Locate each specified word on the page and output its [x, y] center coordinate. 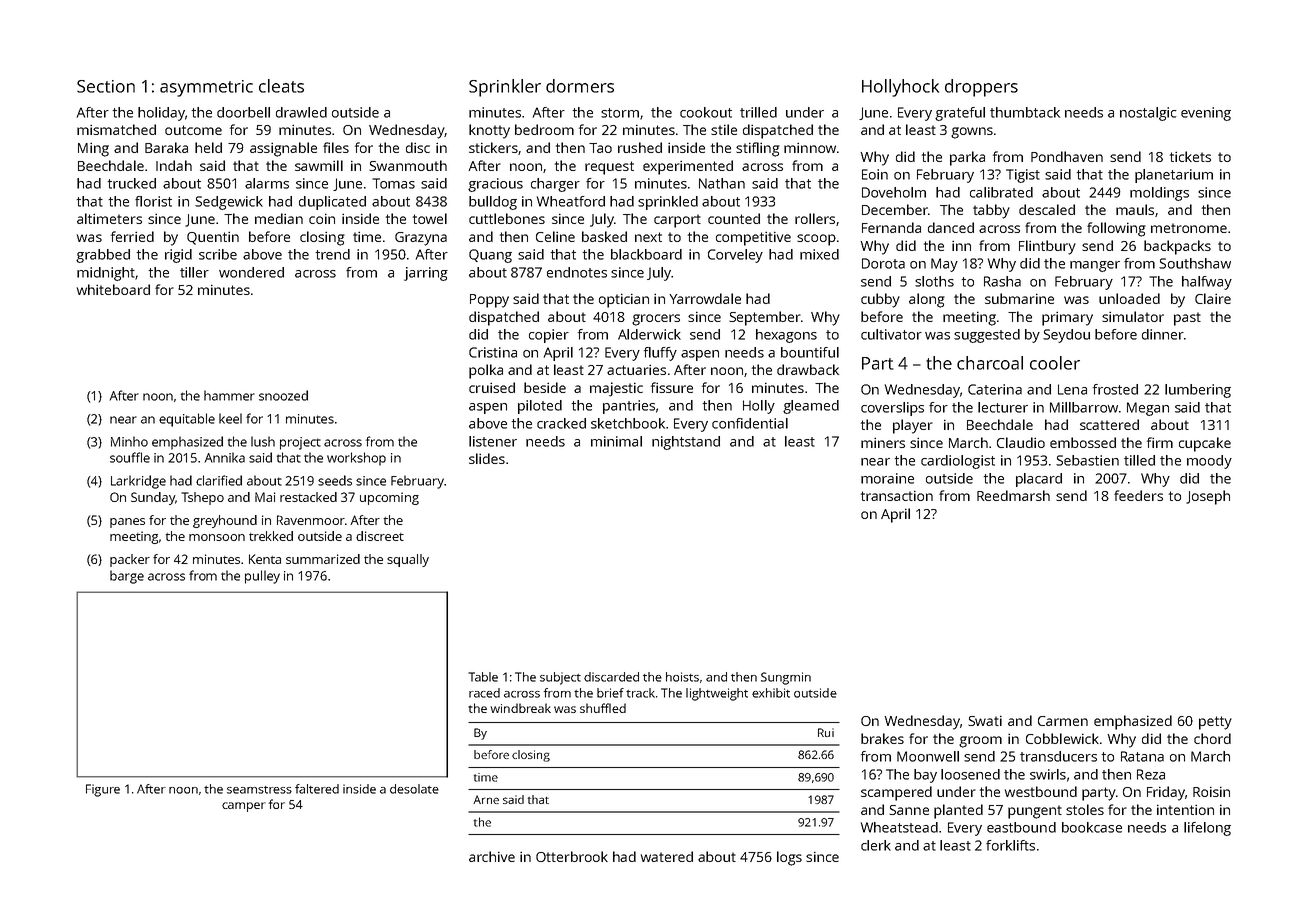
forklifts [1010, 845]
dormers [580, 86]
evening [1206, 114]
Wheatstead [899, 827]
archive [492, 856]
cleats [281, 86]
